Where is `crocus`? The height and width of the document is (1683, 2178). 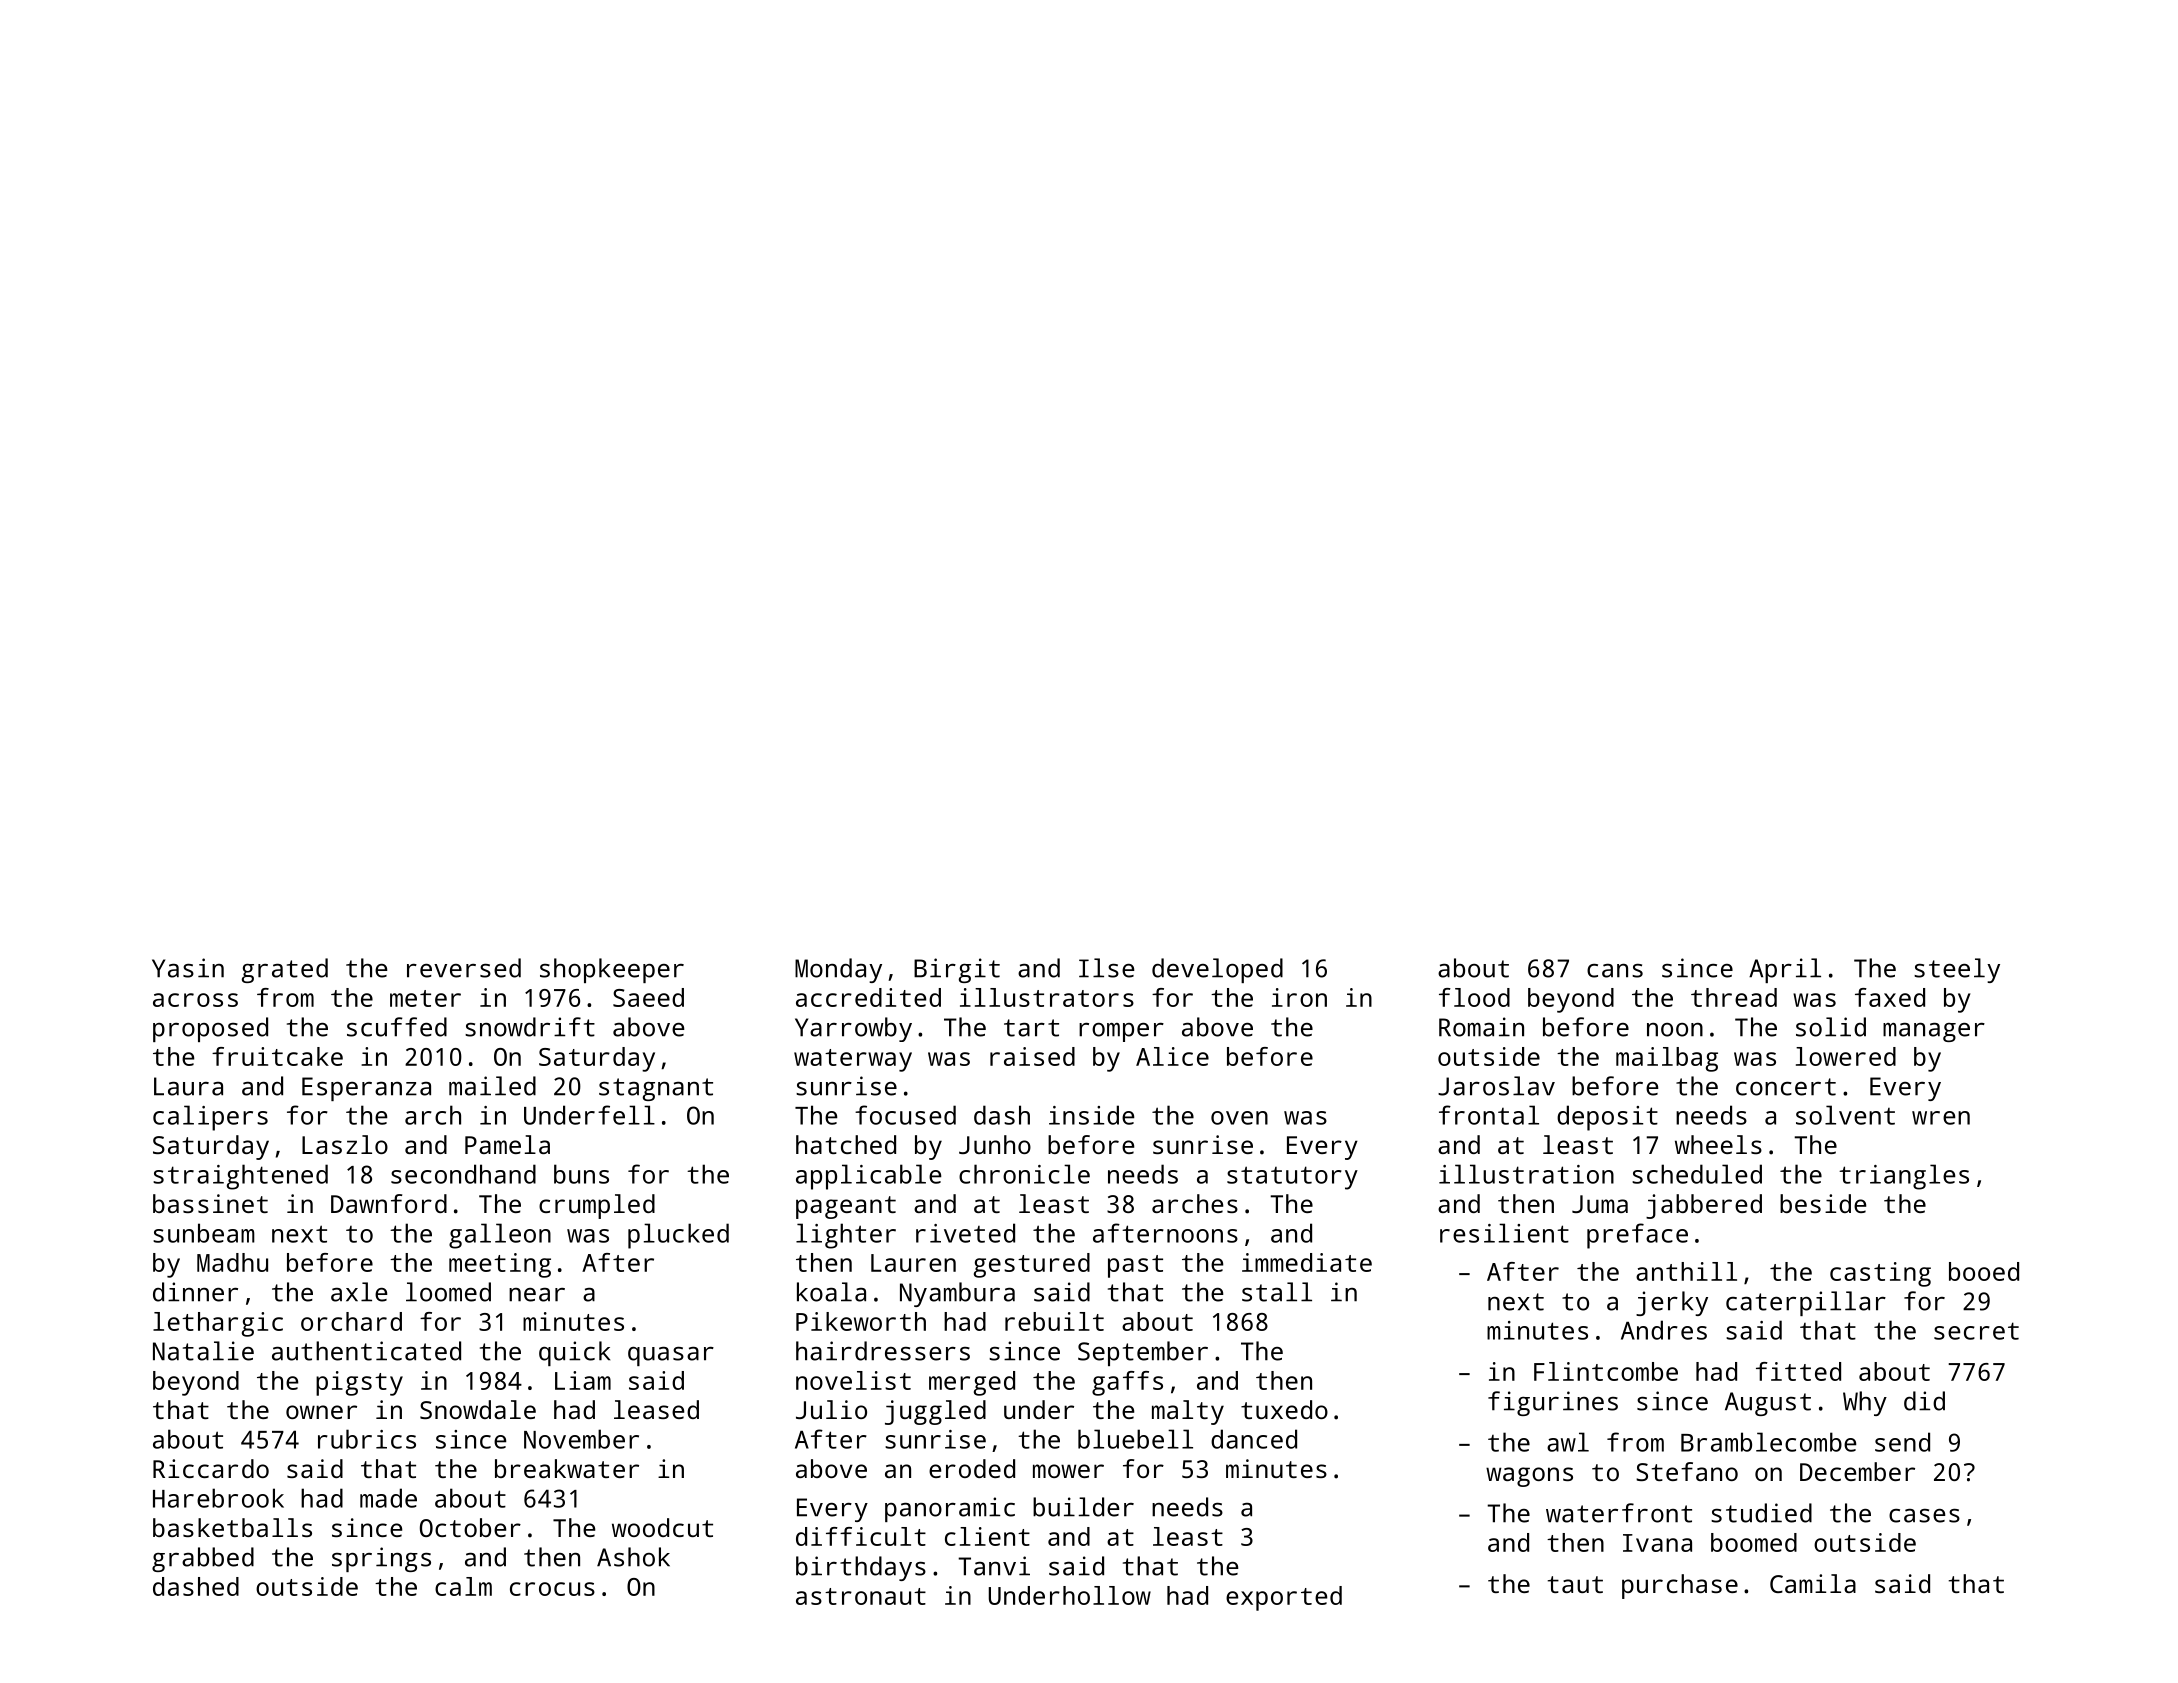
crocus is located at coordinates (552, 1589).
